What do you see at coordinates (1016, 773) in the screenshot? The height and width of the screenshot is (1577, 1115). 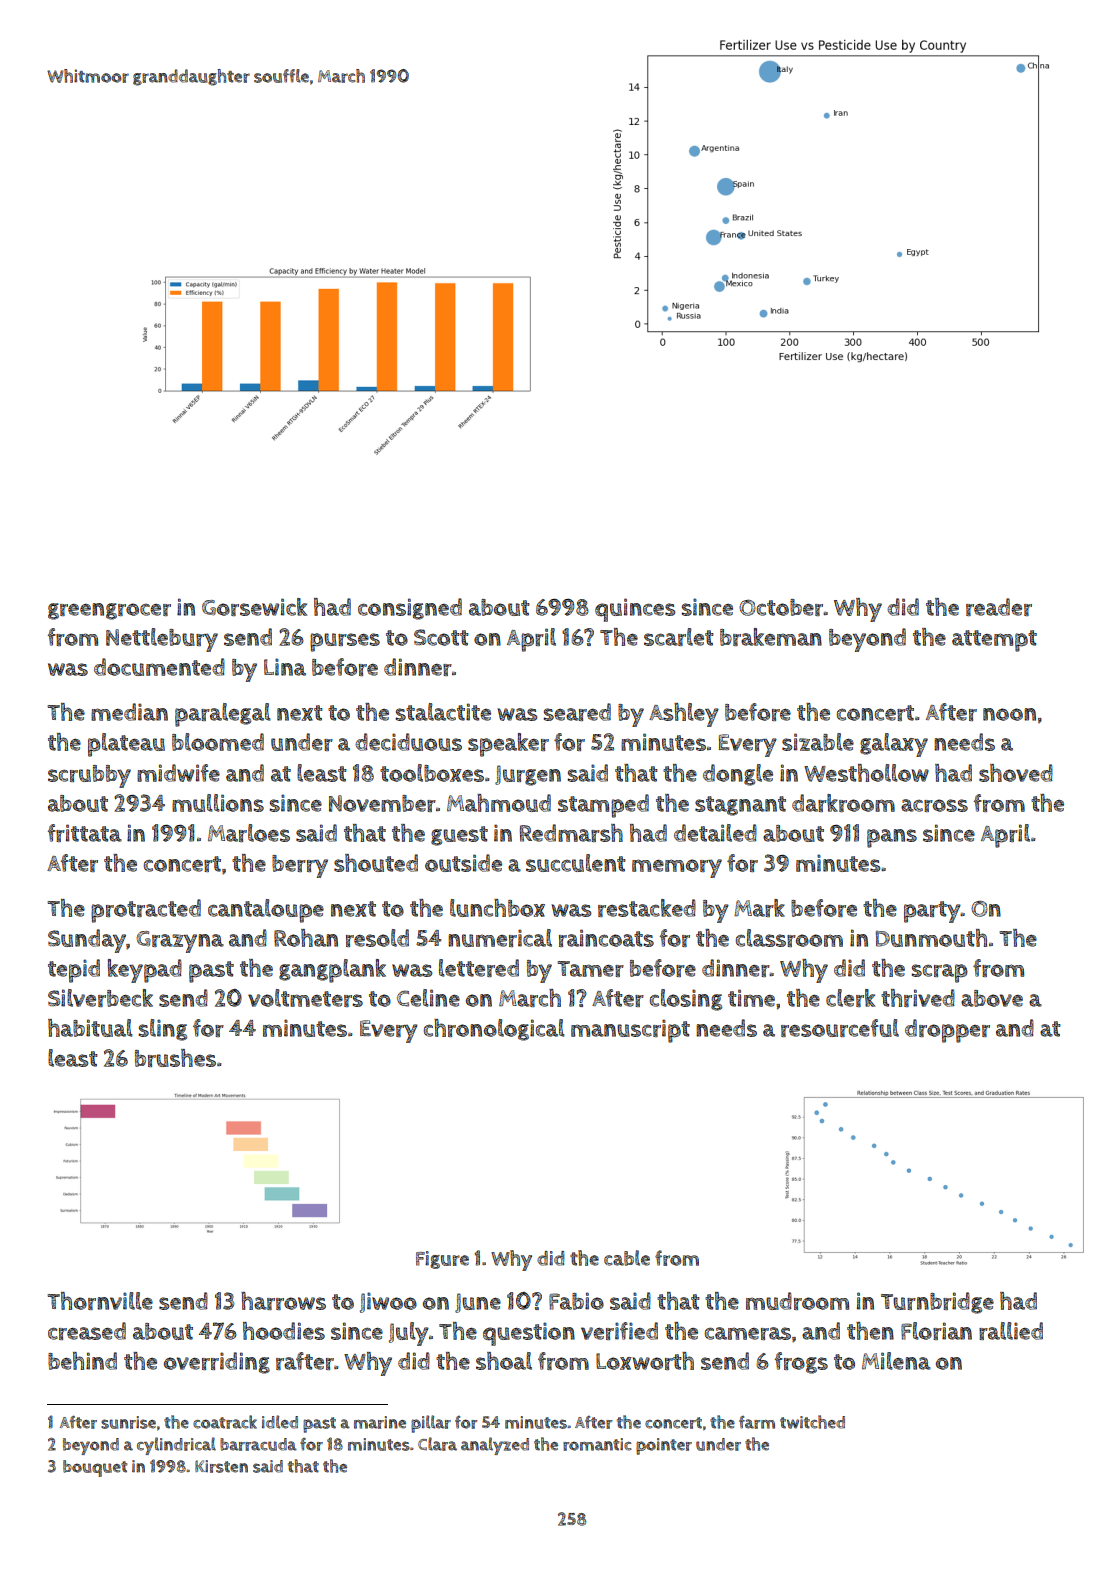 I see `shoved` at bounding box center [1016, 773].
